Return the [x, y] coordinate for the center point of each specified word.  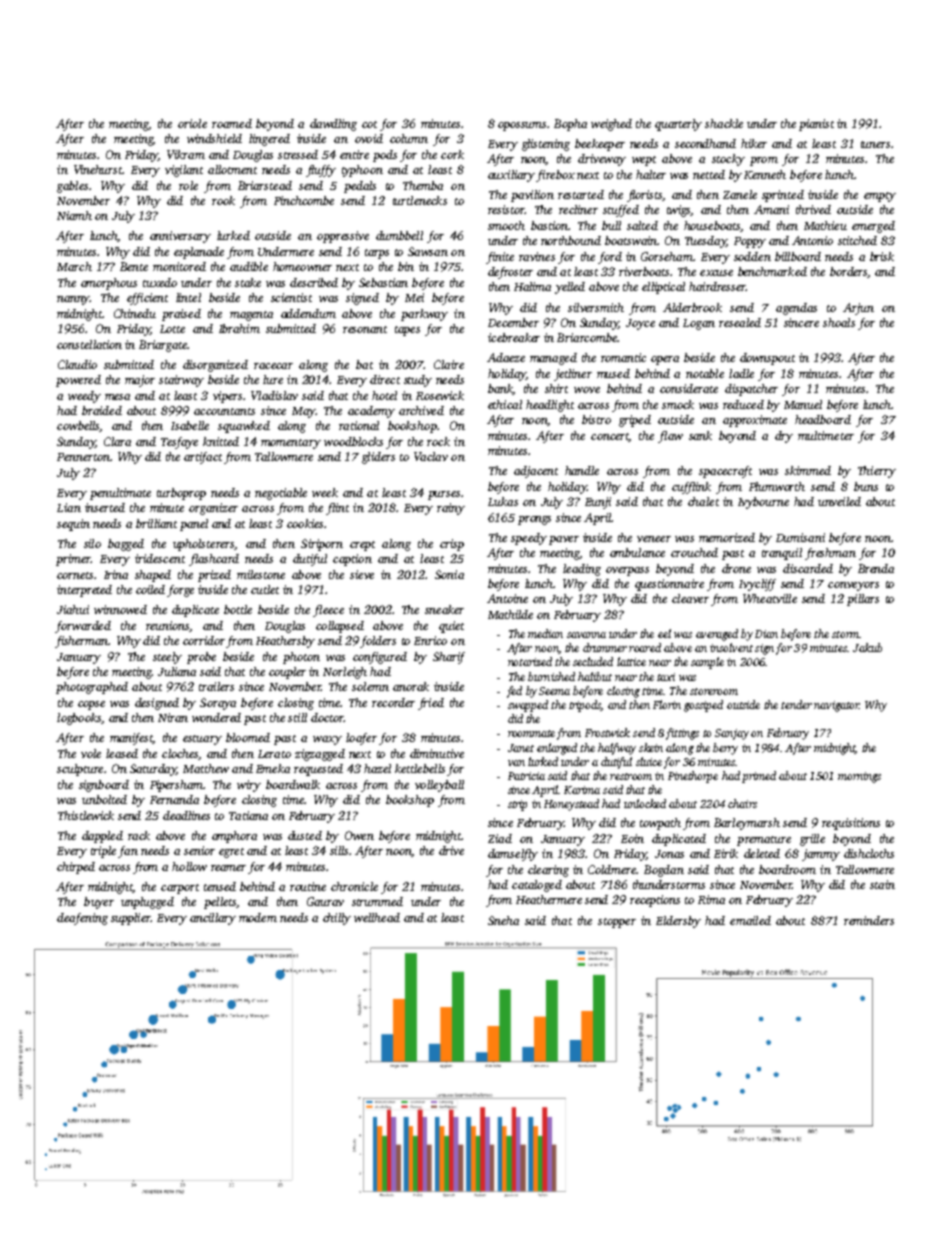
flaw [670, 437]
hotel [384, 395]
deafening [82, 919]
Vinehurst [98, 169]
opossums [522, 126]
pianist [816, 125]
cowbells [78, 426]
